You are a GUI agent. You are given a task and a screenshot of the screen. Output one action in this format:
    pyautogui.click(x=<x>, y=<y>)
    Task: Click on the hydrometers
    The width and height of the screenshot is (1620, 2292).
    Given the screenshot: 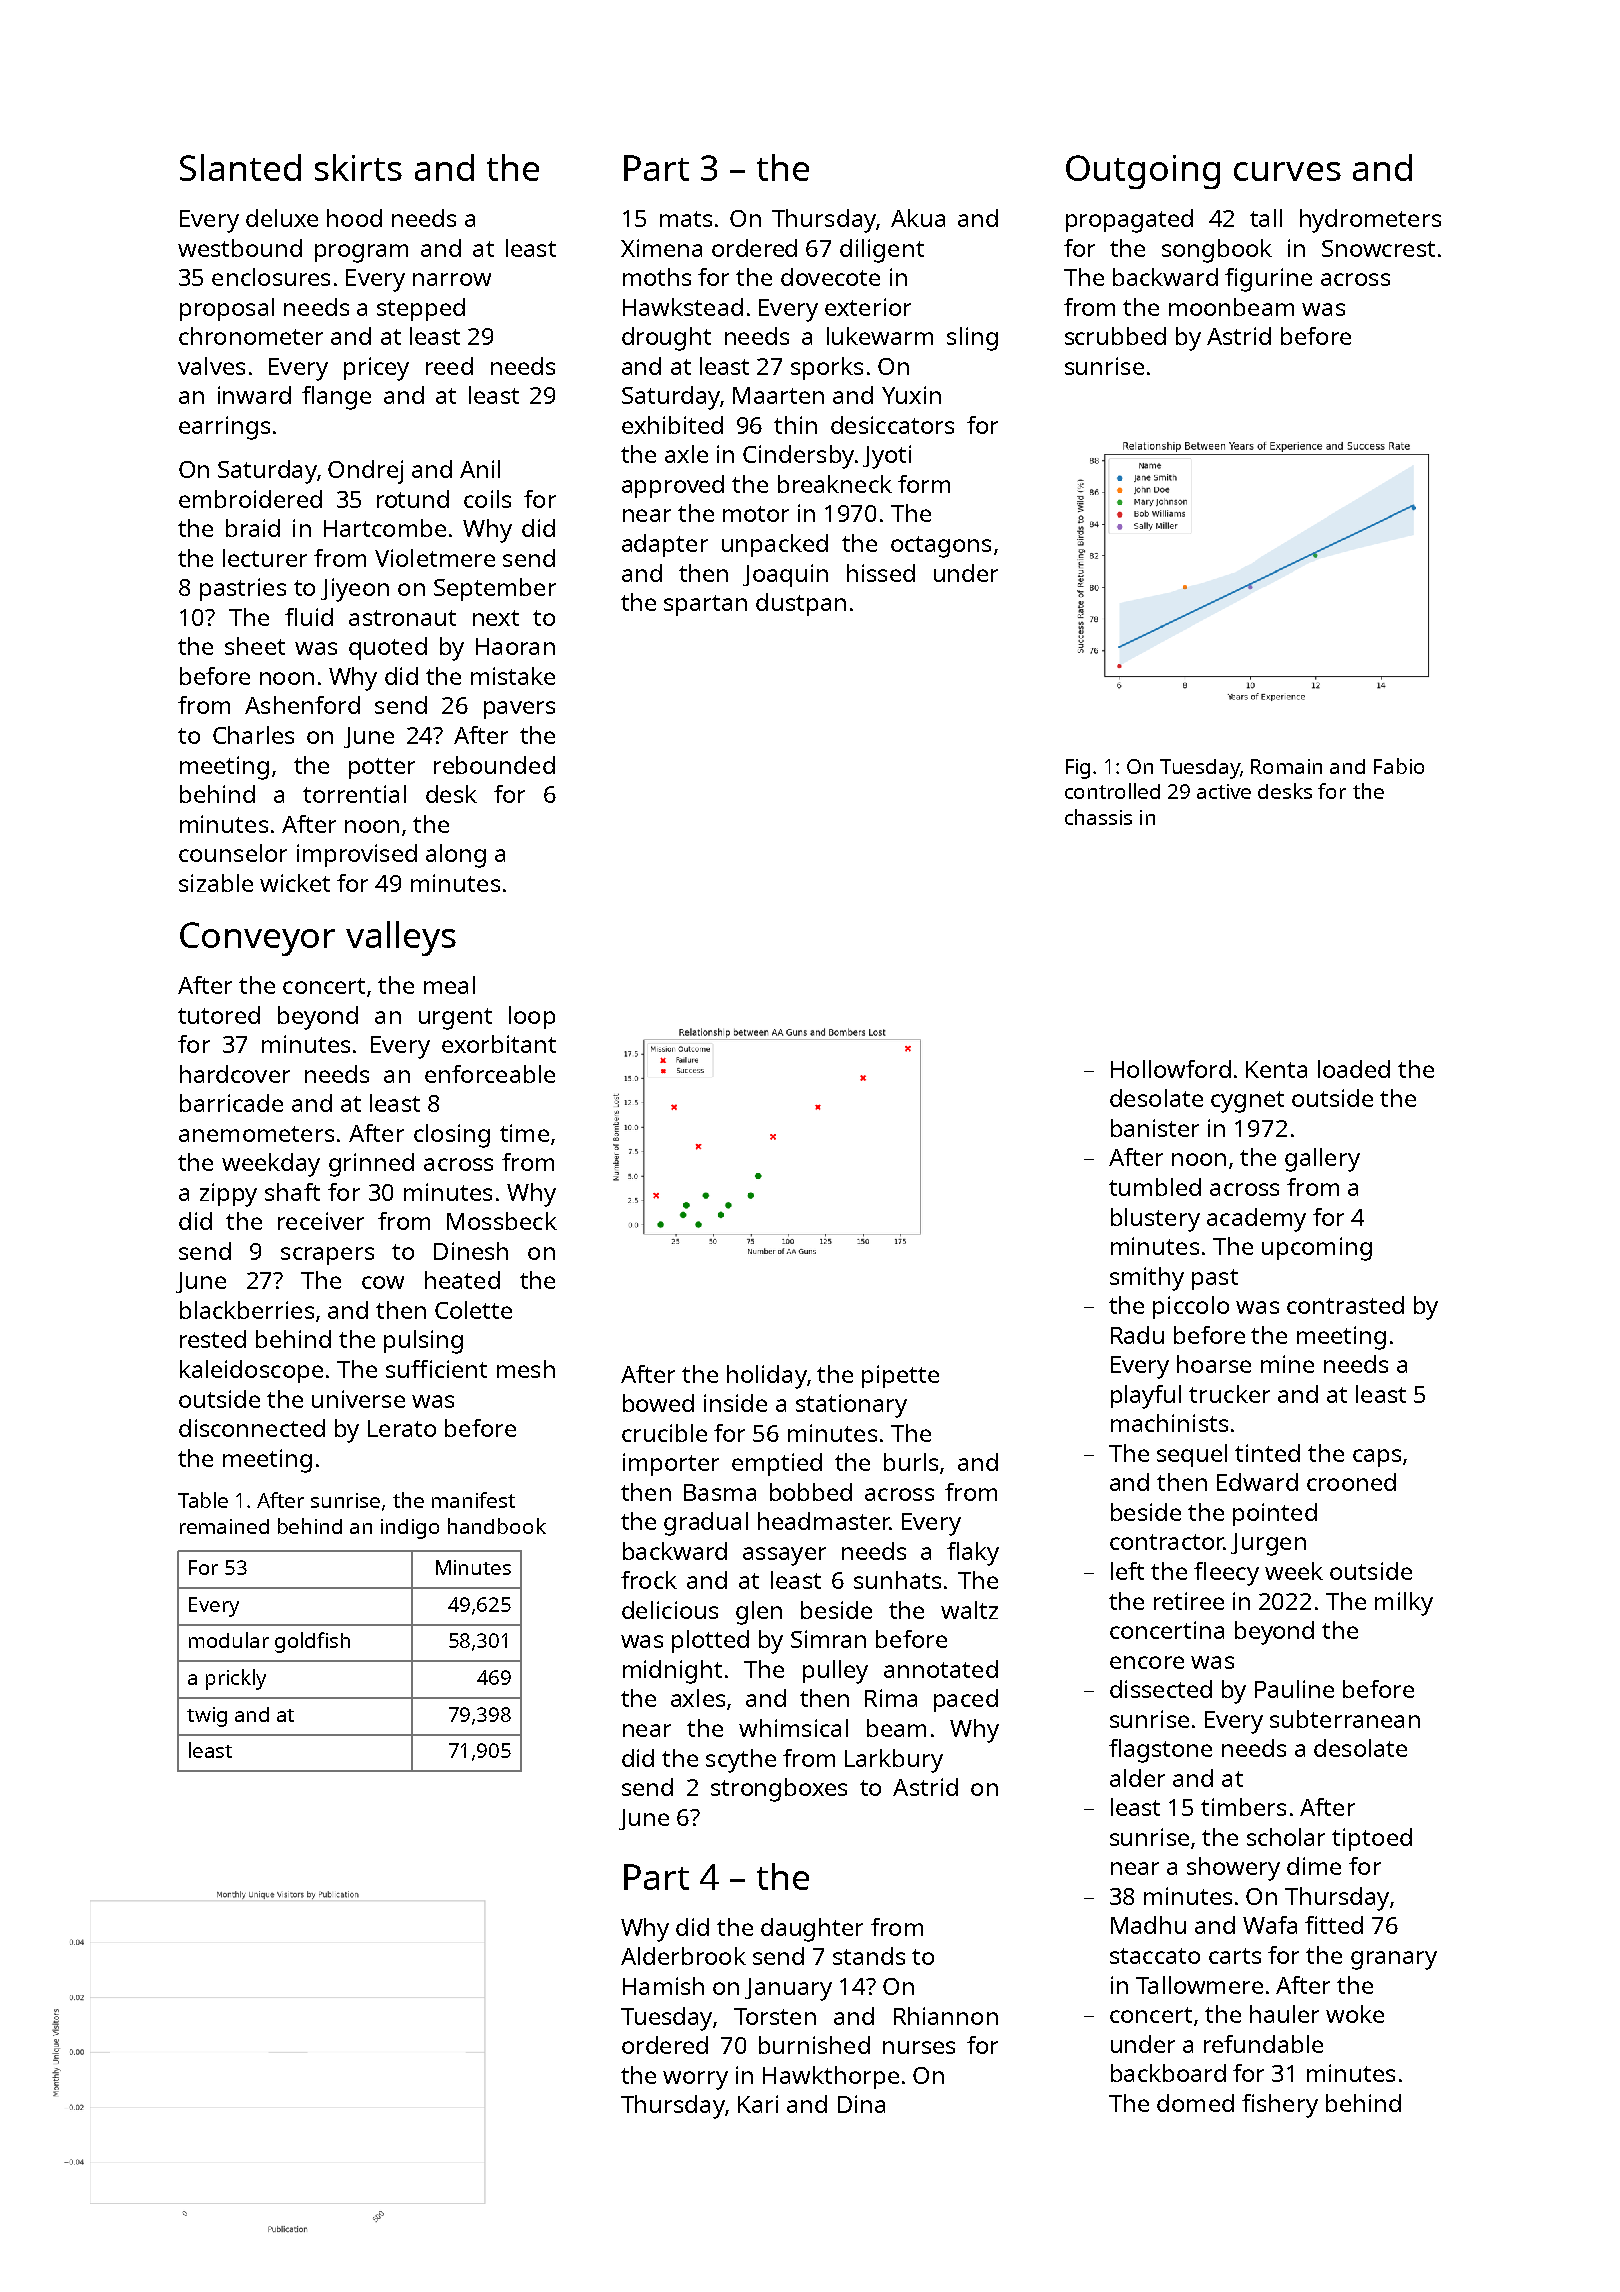 What is the action you would take?
    pyautogui.click(x=1370, y=221)
